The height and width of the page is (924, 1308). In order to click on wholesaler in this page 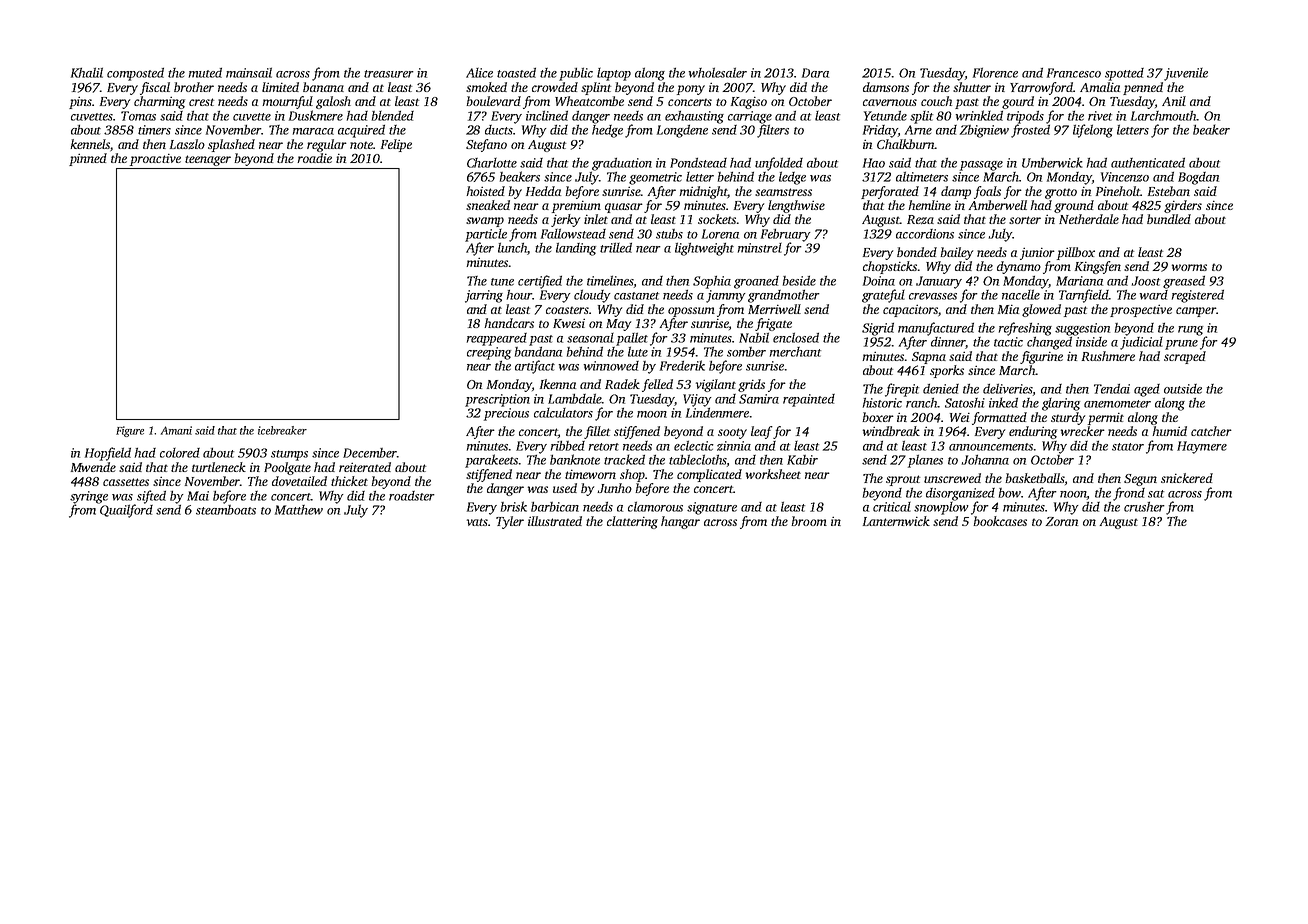, I will do `click(718, 72)`.
